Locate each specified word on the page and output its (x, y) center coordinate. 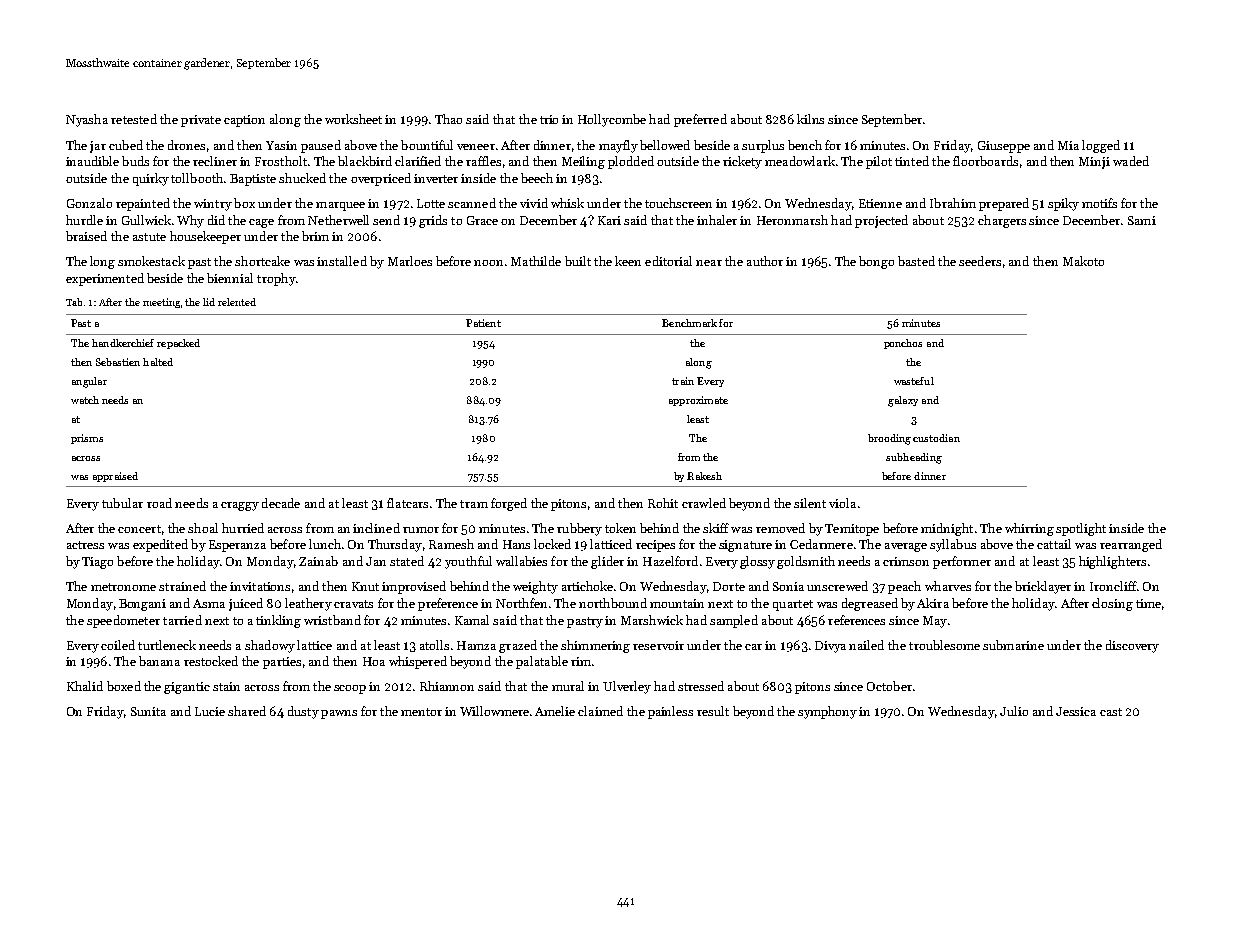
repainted (143, 204)
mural (568, 686)
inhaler (717, 220)
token (620, 528)
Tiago (97, 563)
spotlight (1081, 529)
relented (237, 302)
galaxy (903, 401)
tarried (182, 620)
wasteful (914, 381)
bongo (876, 262)
